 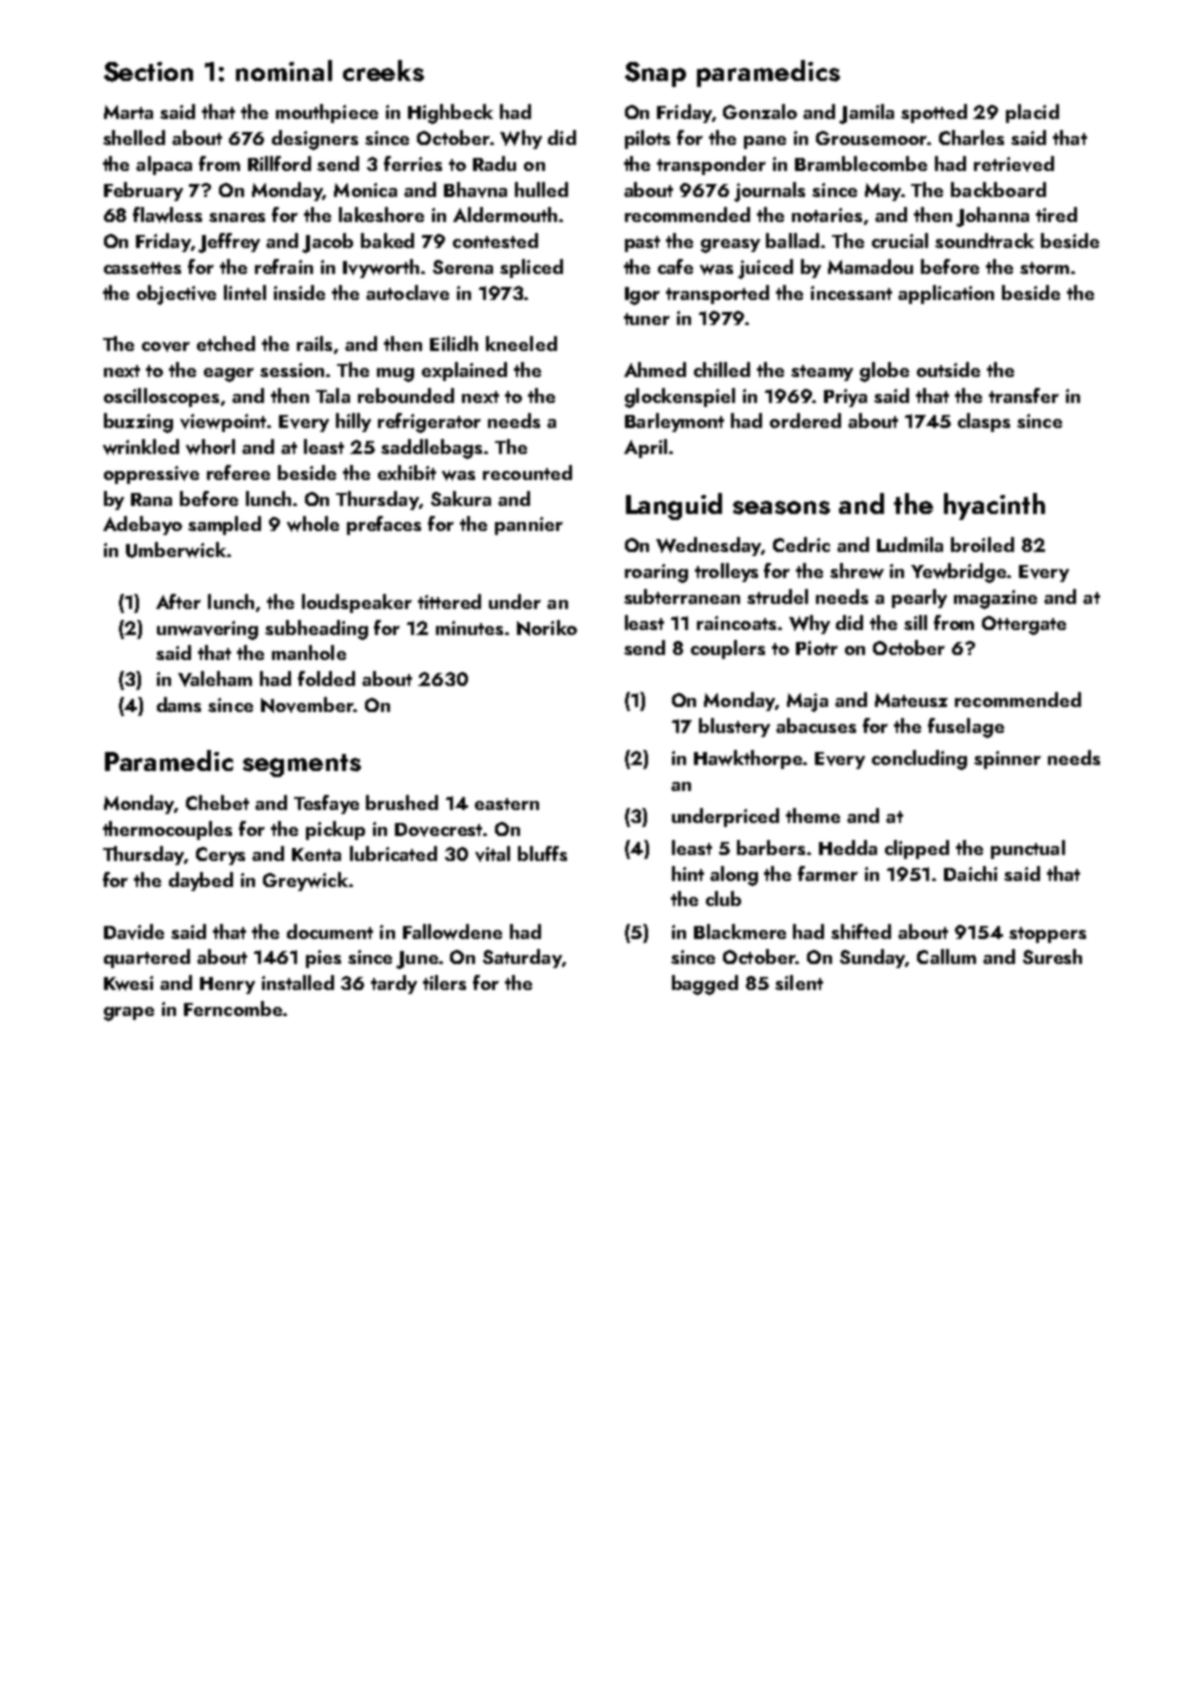 What do you see at coordinates (994, 506) in the image?
I see `hyacinth` at bounding box center [994, 506].
